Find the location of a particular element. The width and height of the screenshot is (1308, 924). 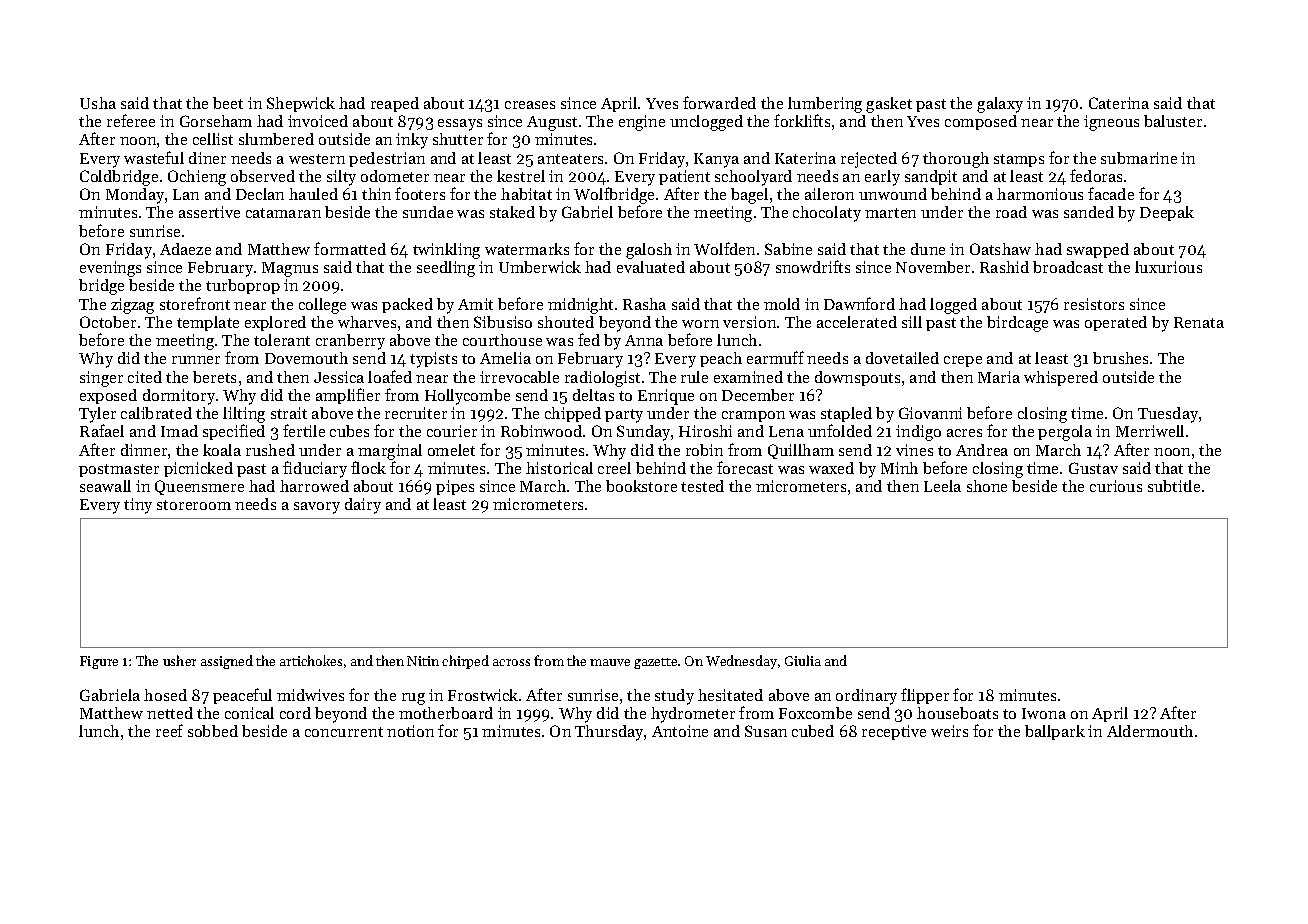

Giulia is located at coordinates (803, 660).
